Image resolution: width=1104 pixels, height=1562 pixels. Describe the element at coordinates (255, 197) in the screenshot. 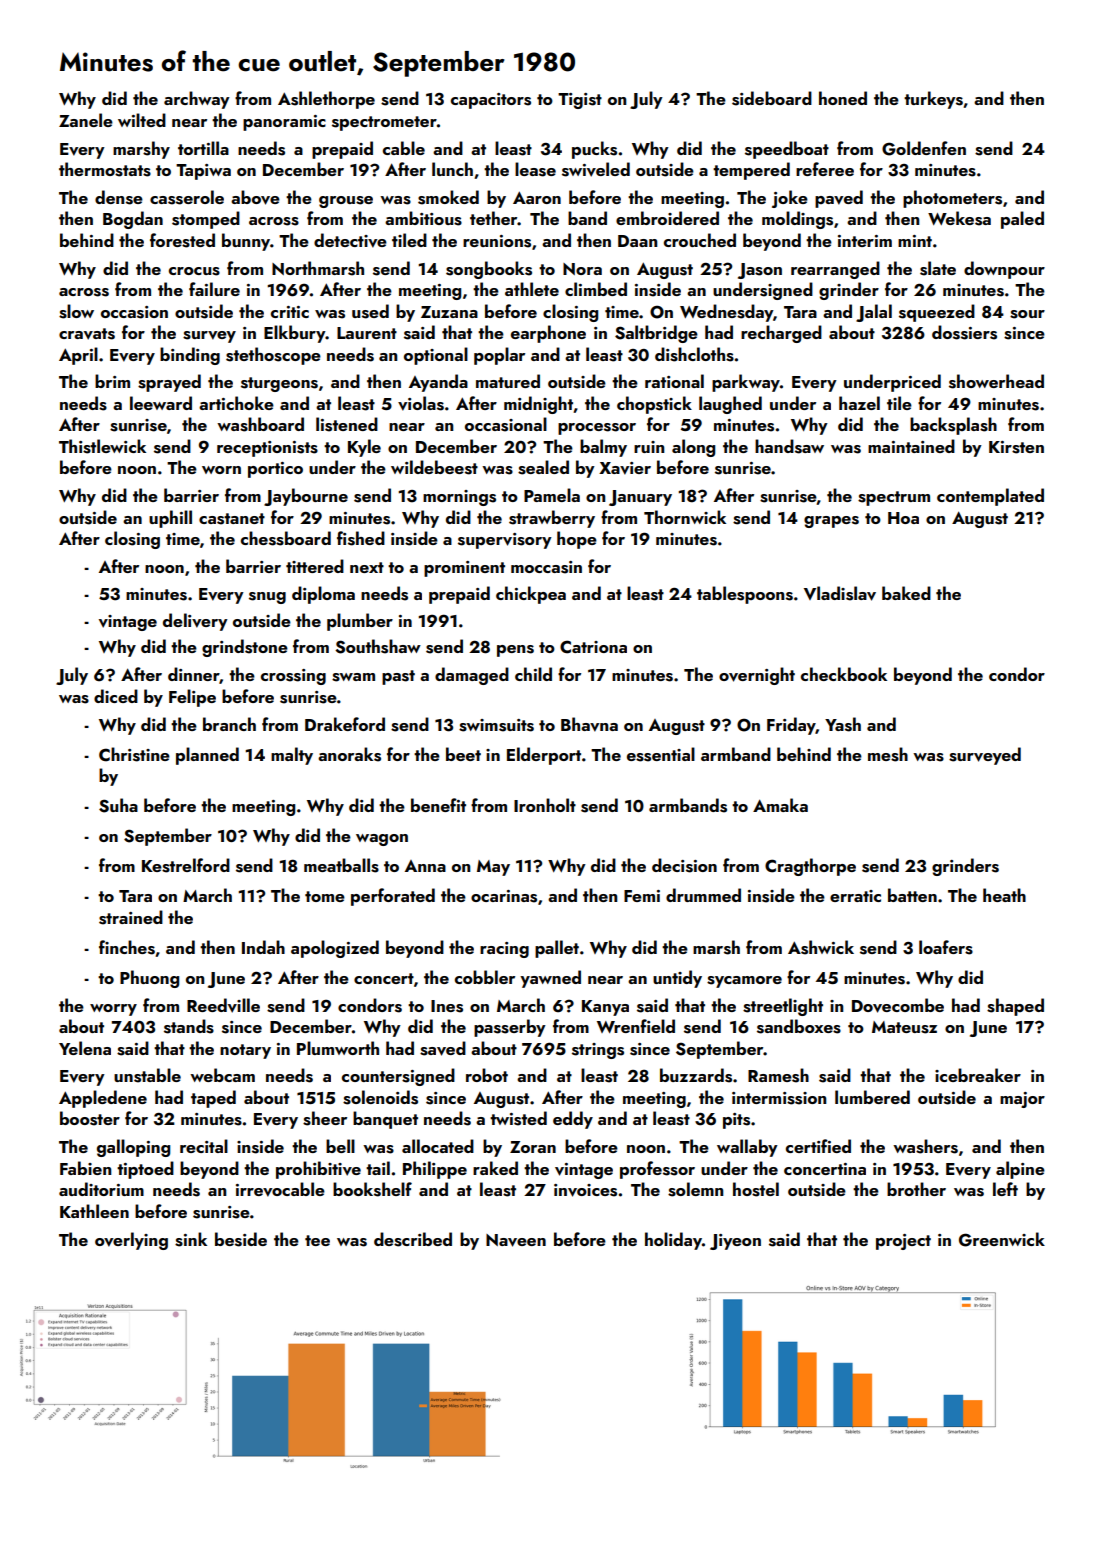

I see `above` at that location.
